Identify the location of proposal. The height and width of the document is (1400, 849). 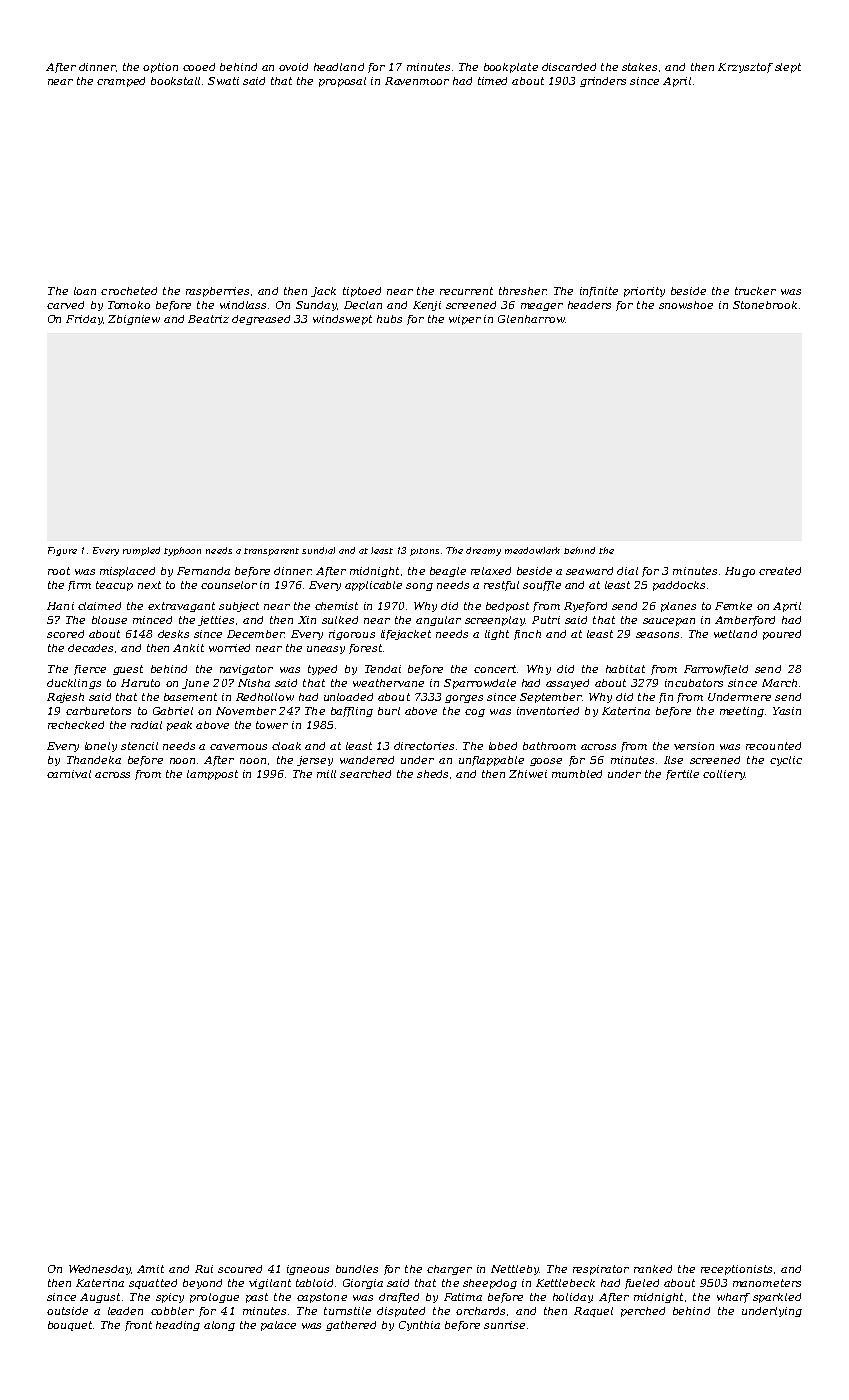
(342, 82).
